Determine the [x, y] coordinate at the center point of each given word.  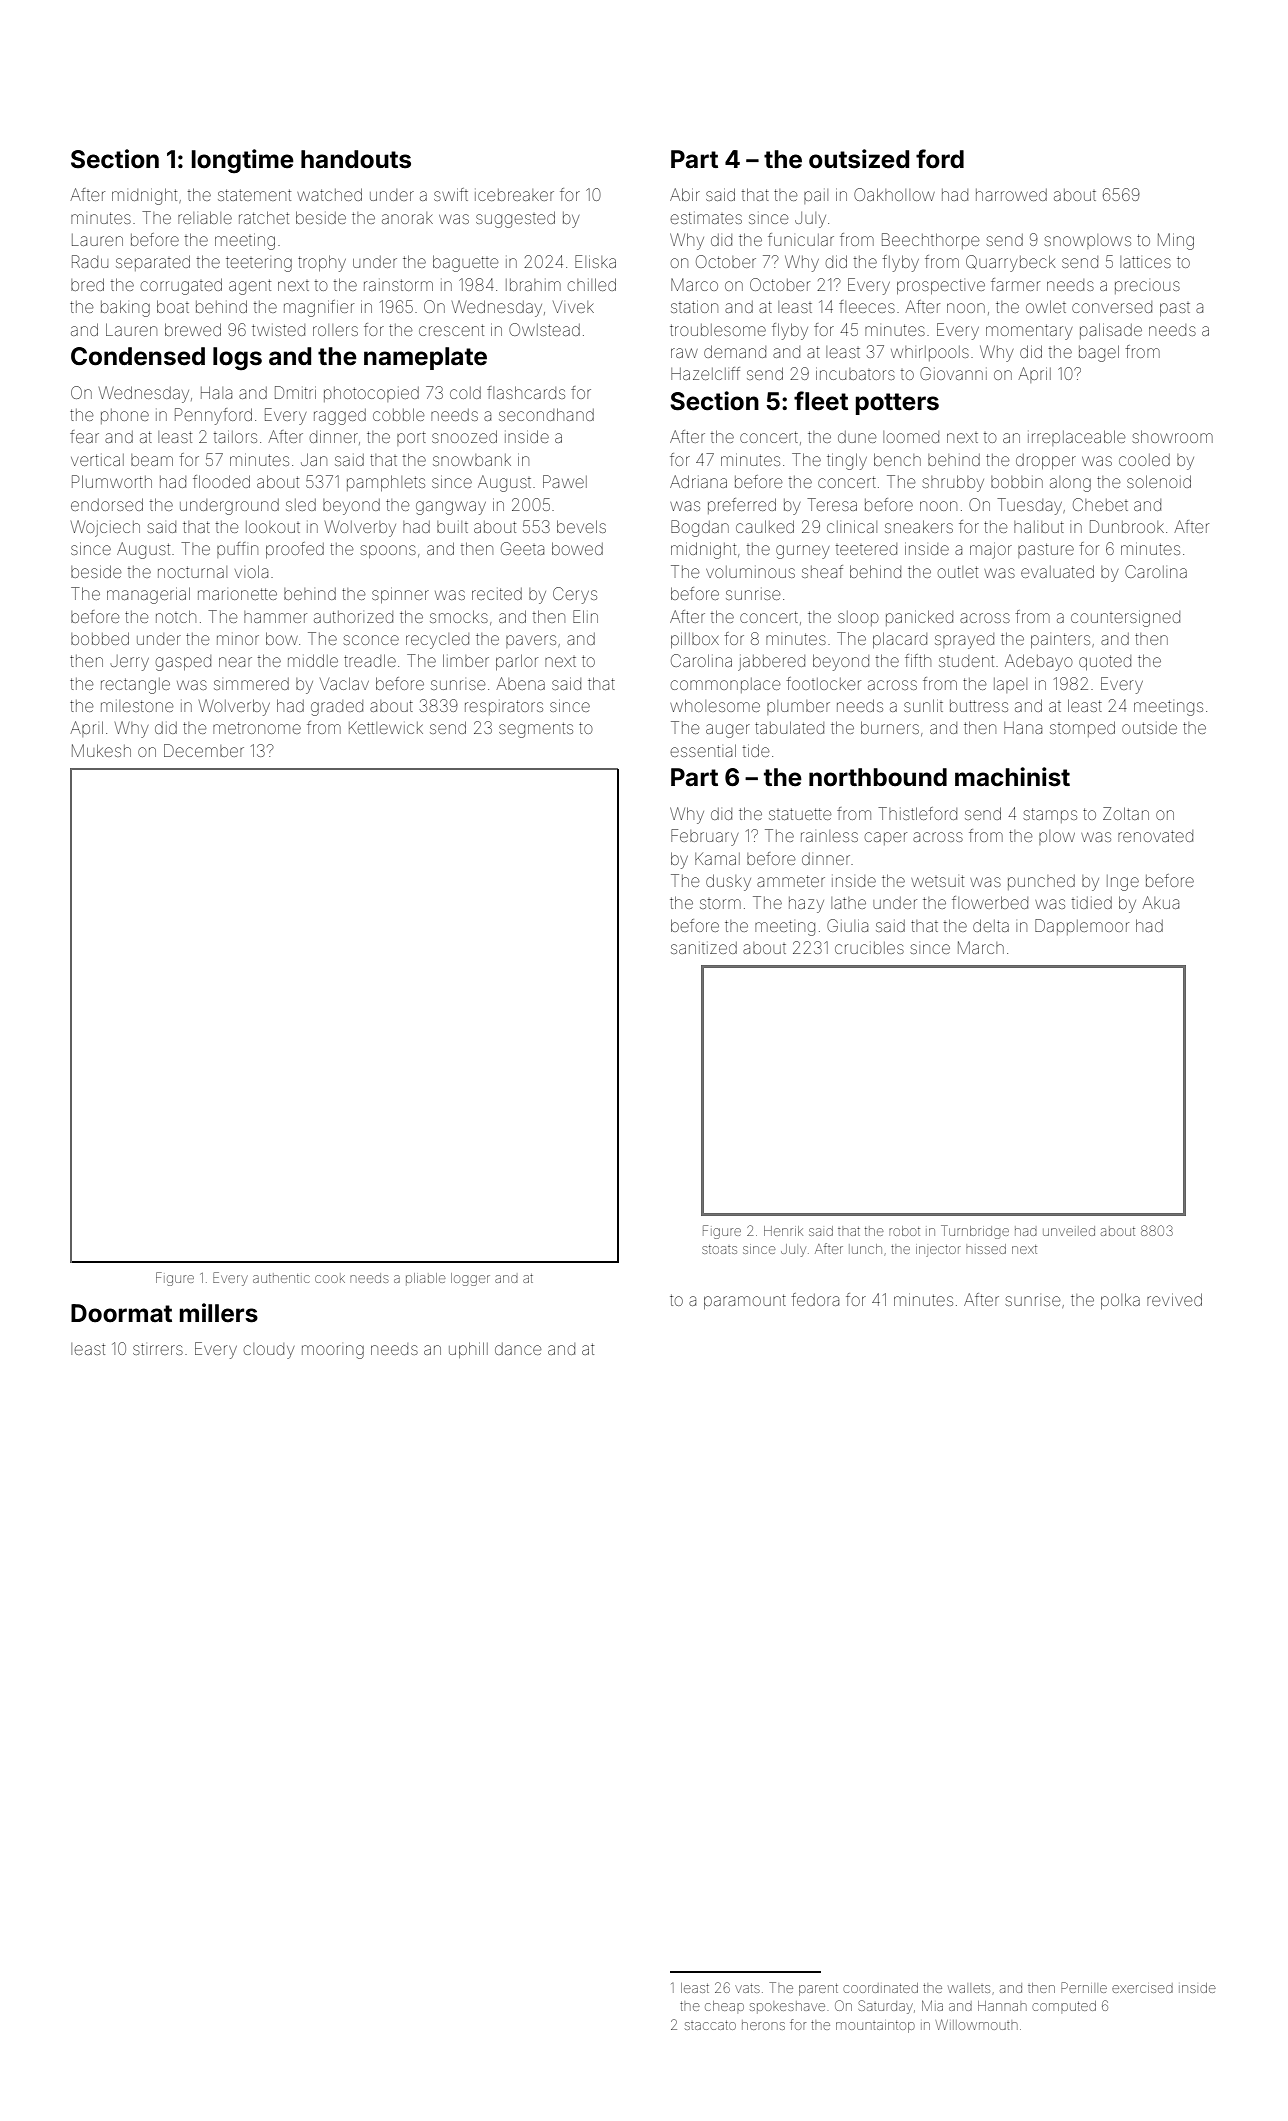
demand [735, 352]
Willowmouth [977, 2024]
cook [330, 1279]
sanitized [704, 948]
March [981, 947]
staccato [710, 2025]
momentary [1029, 332]
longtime [242, 161]
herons [763, 2025]
